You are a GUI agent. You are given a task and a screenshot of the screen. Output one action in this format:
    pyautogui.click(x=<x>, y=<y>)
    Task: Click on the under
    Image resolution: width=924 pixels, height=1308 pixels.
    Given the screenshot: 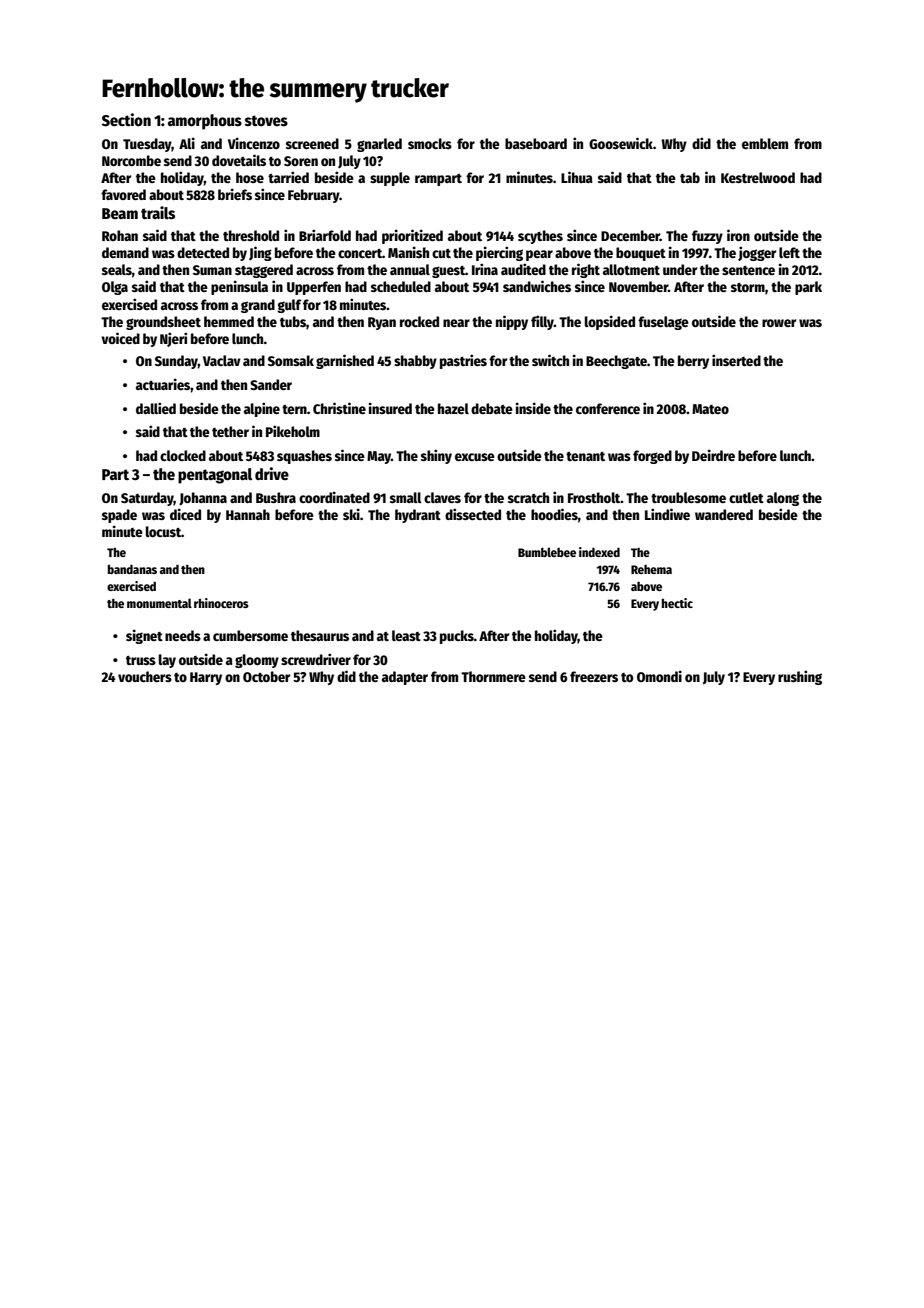 What is the action you would take?
    pyautogui.click(x=680, y=269)
